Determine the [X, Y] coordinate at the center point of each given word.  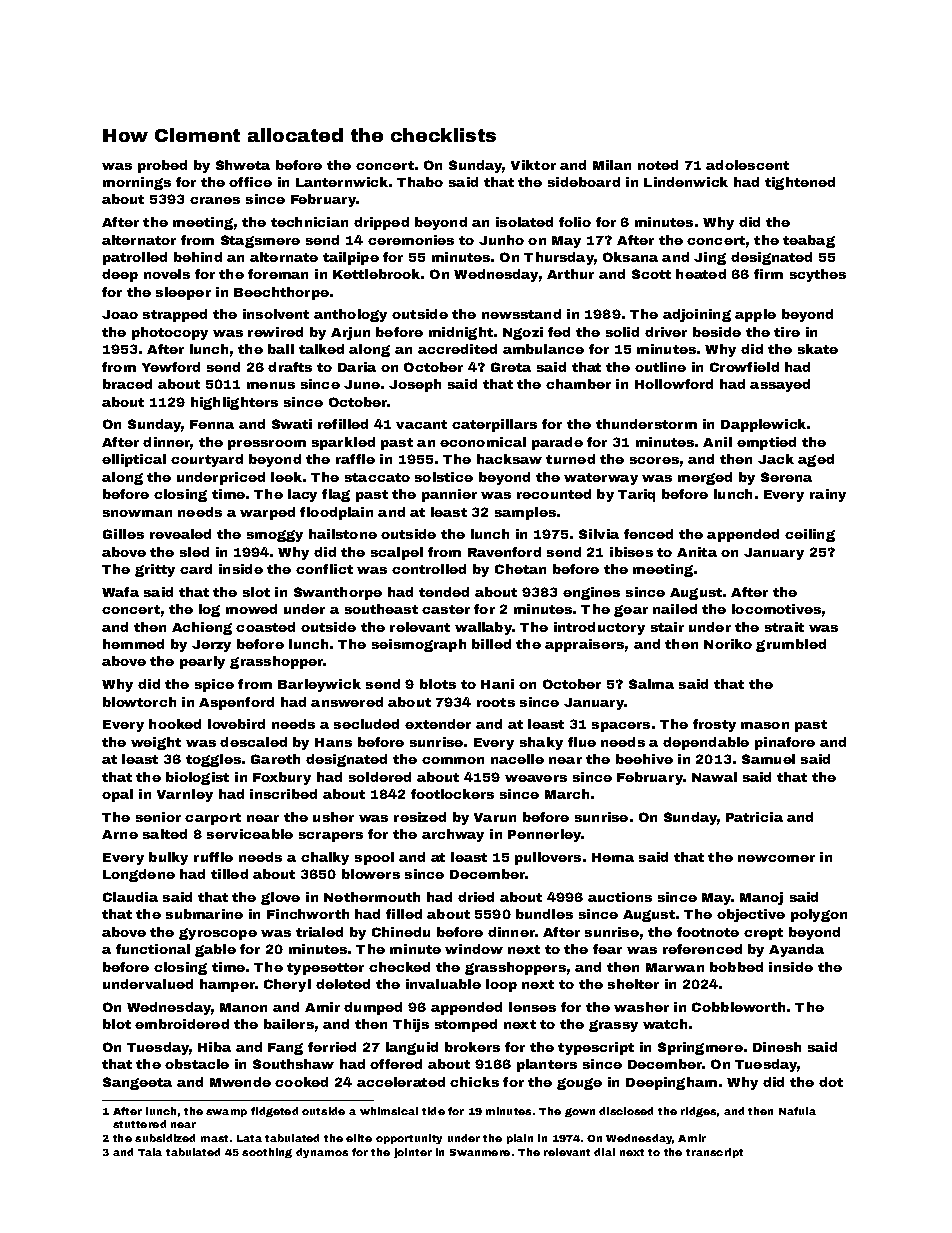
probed [162, 166]
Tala [150, 1152]
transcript [714, 1153]
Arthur [570, 274]
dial [604, 1152]
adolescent [747, 165]
